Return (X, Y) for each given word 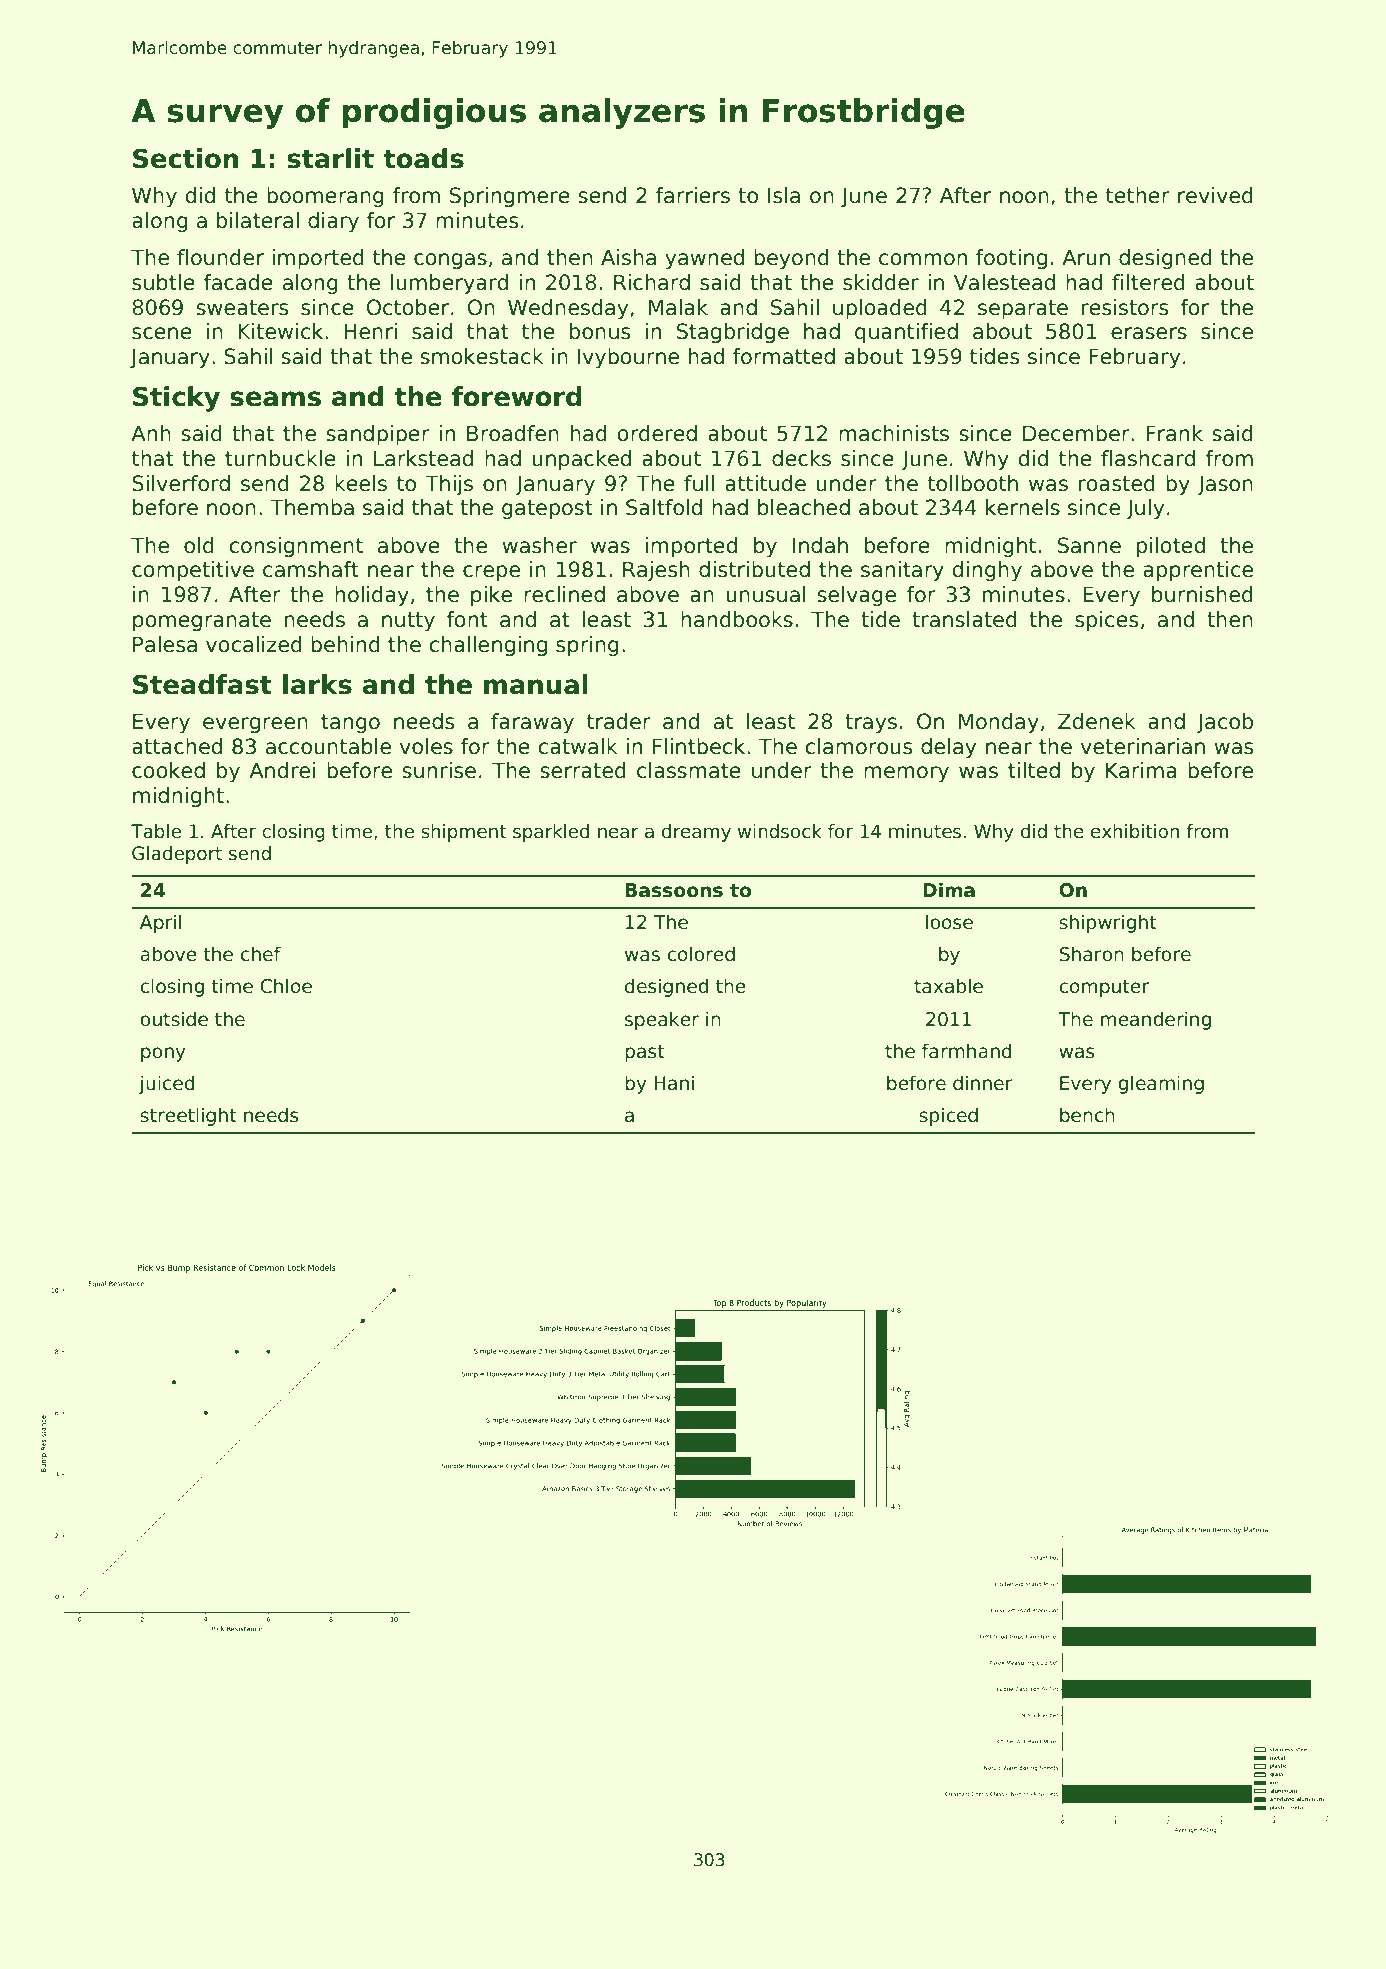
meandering (1156, 1020)
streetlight (188, 1116)
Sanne (1089, 545)
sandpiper (378, 435)
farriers (693, 195)
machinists (894, 433)
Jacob (1225, 723)
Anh (151, 433)
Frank (1174, 433)
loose (949, 922)
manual (536, 684)
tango (350, 723)
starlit (330, 158)
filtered (1148, 282)
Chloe (286, 986)
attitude (765, 483)
